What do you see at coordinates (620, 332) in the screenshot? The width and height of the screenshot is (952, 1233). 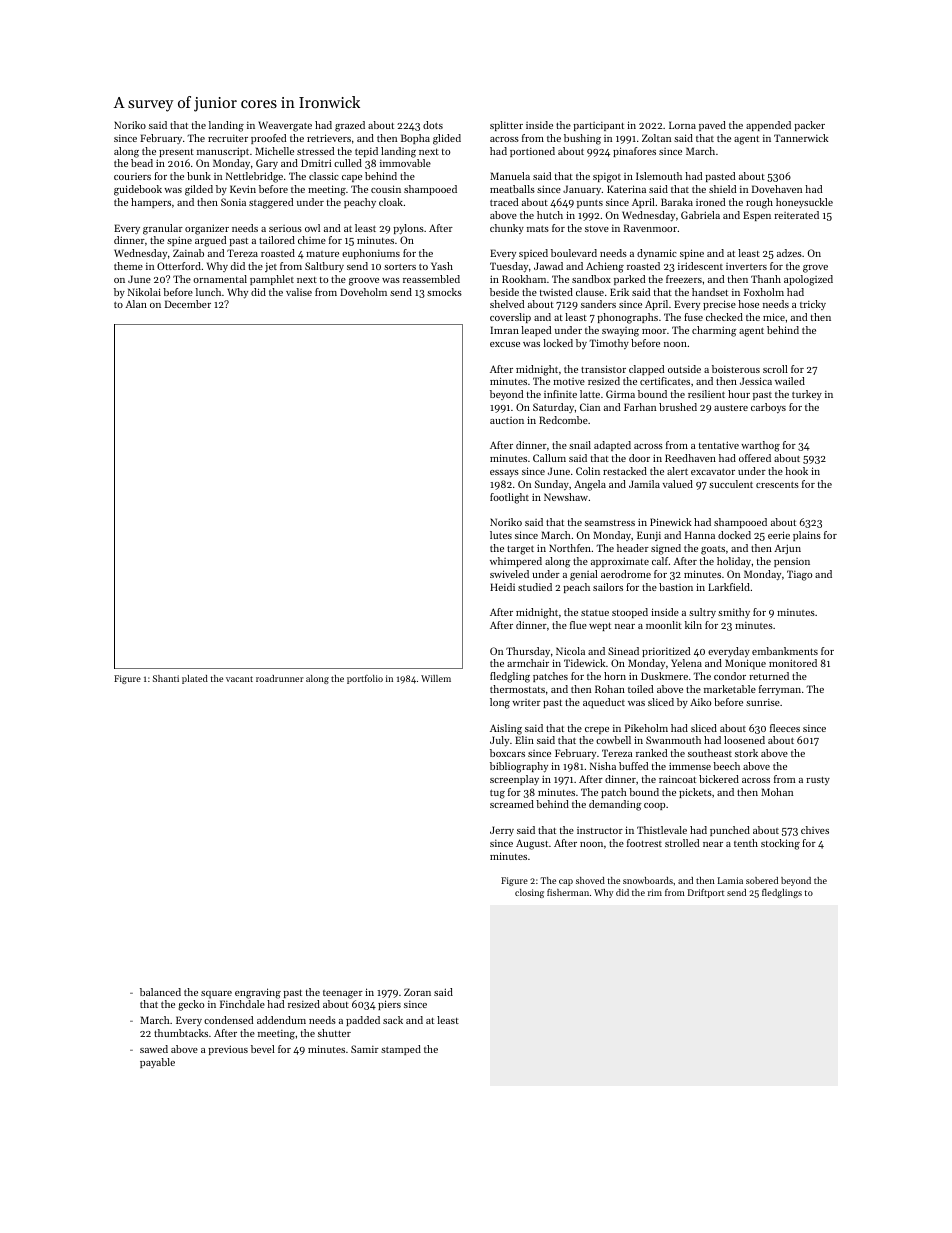 I see `swaying` at bounding box center [620, 332].
